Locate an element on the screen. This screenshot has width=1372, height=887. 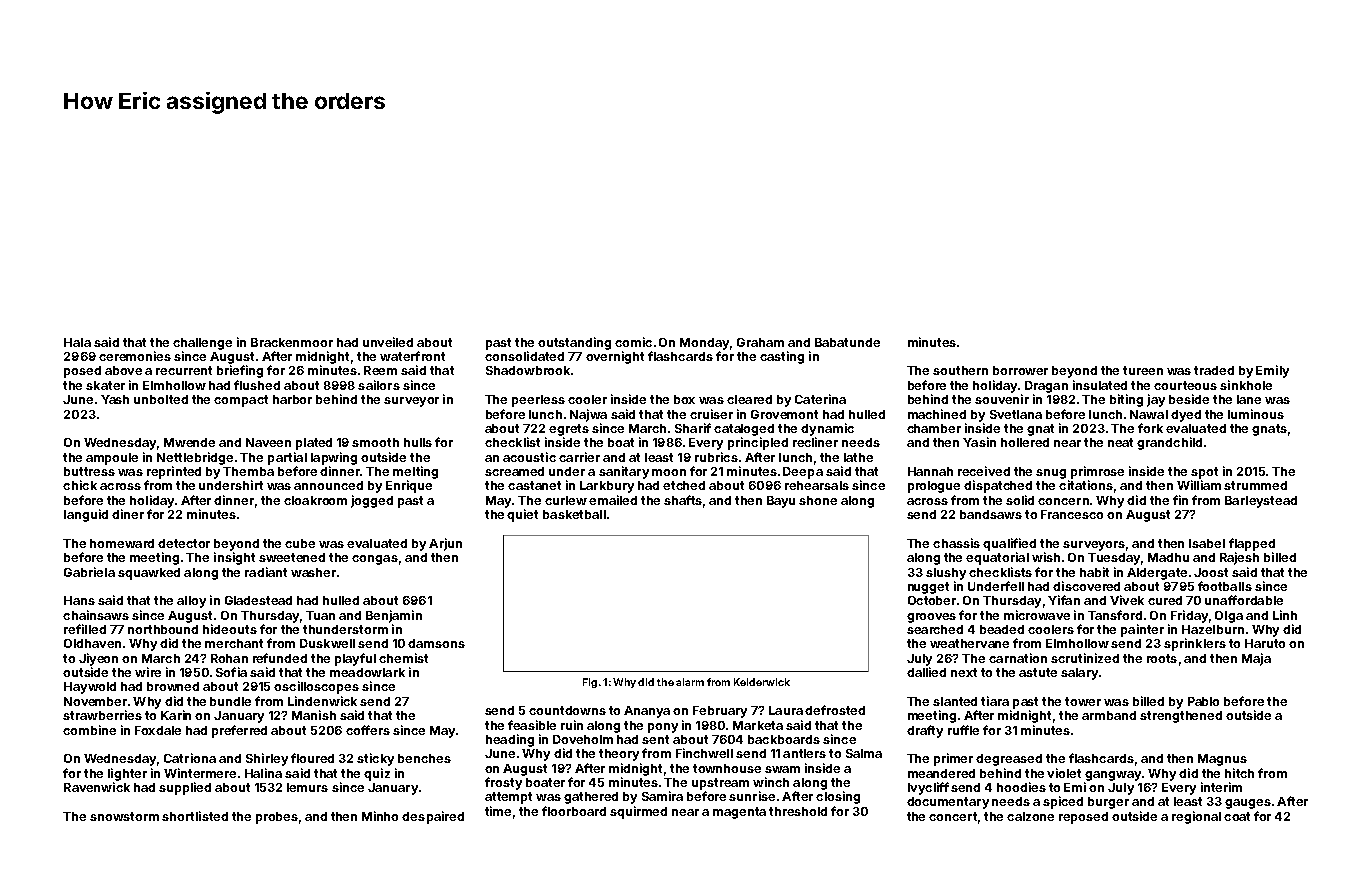
Emily is located at coordinates (1272, 371).
